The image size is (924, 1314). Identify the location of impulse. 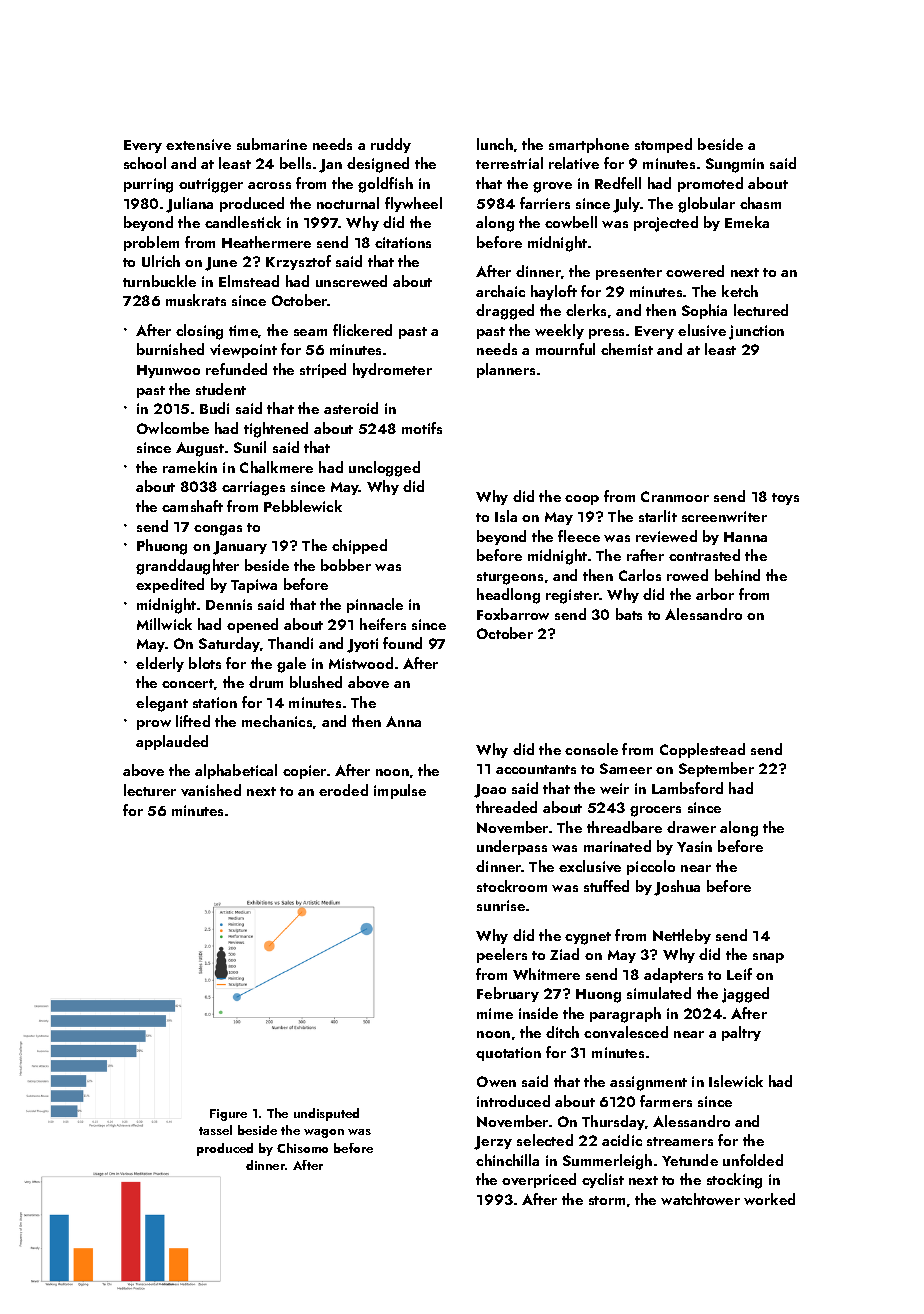
(400, 791).
